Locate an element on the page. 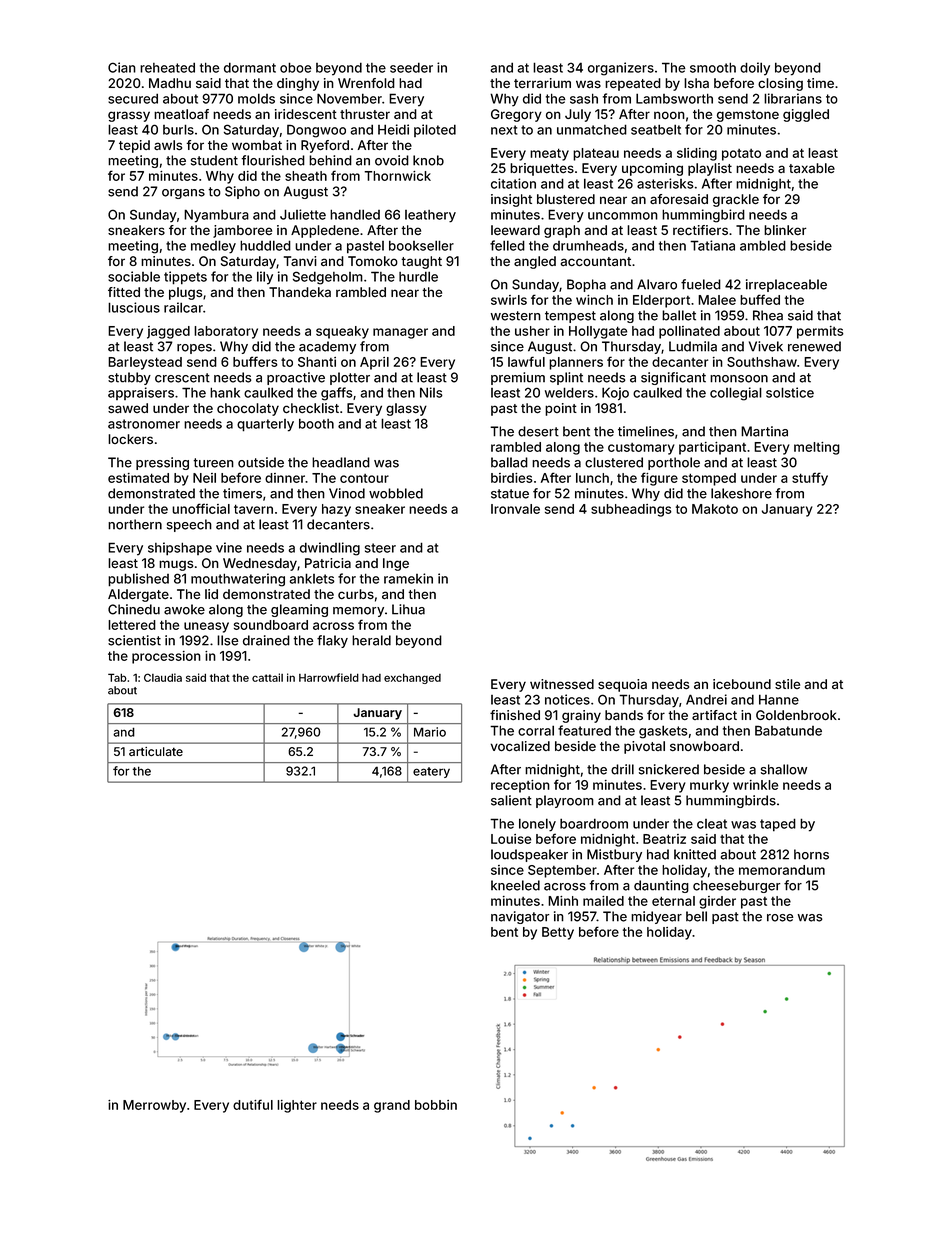  Lihua is located at coordinates (408, 609).
